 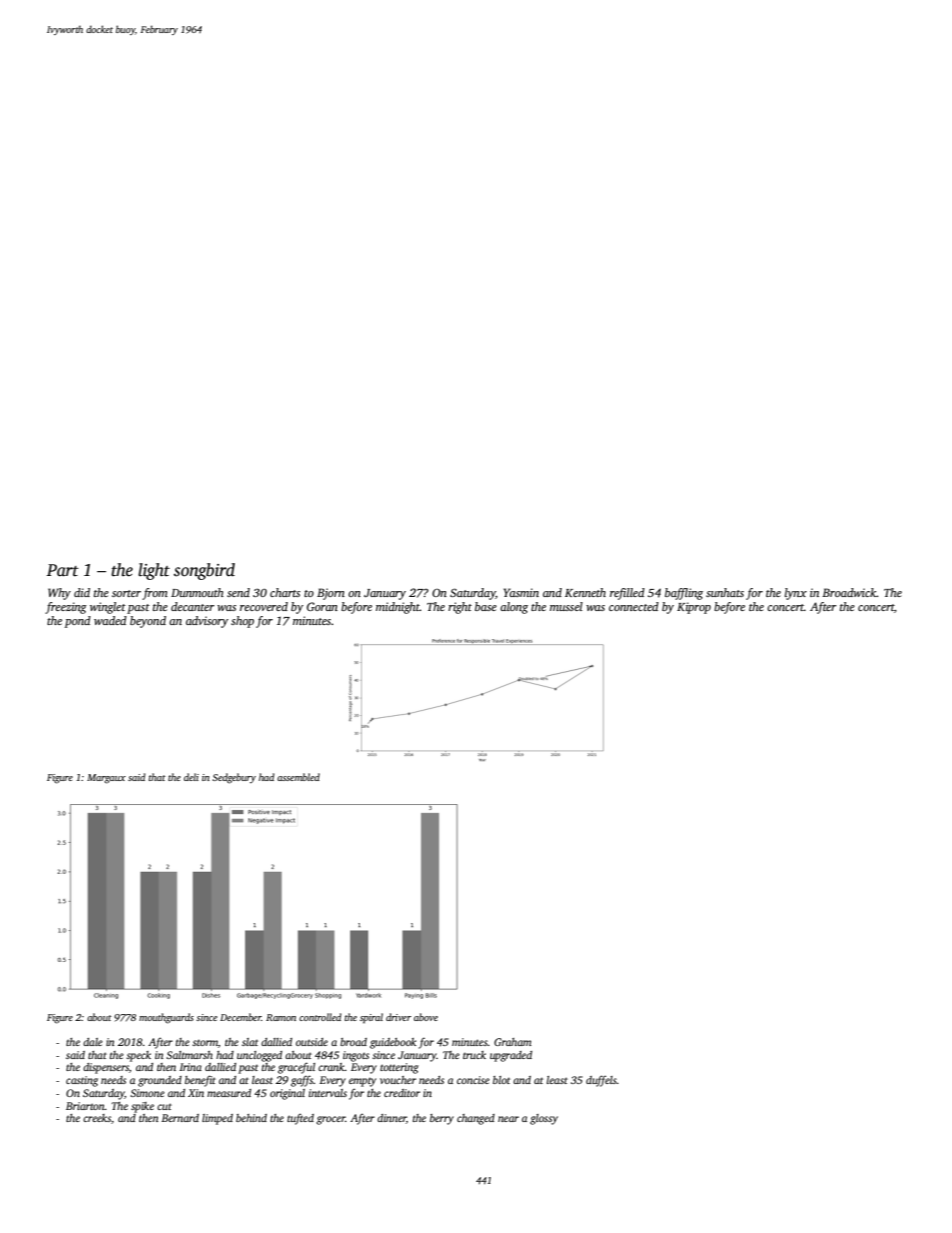 What do you see at coordinates (544, 1119) in the screenshot?
I see `glossy` at bounding box center [544, 1119].
